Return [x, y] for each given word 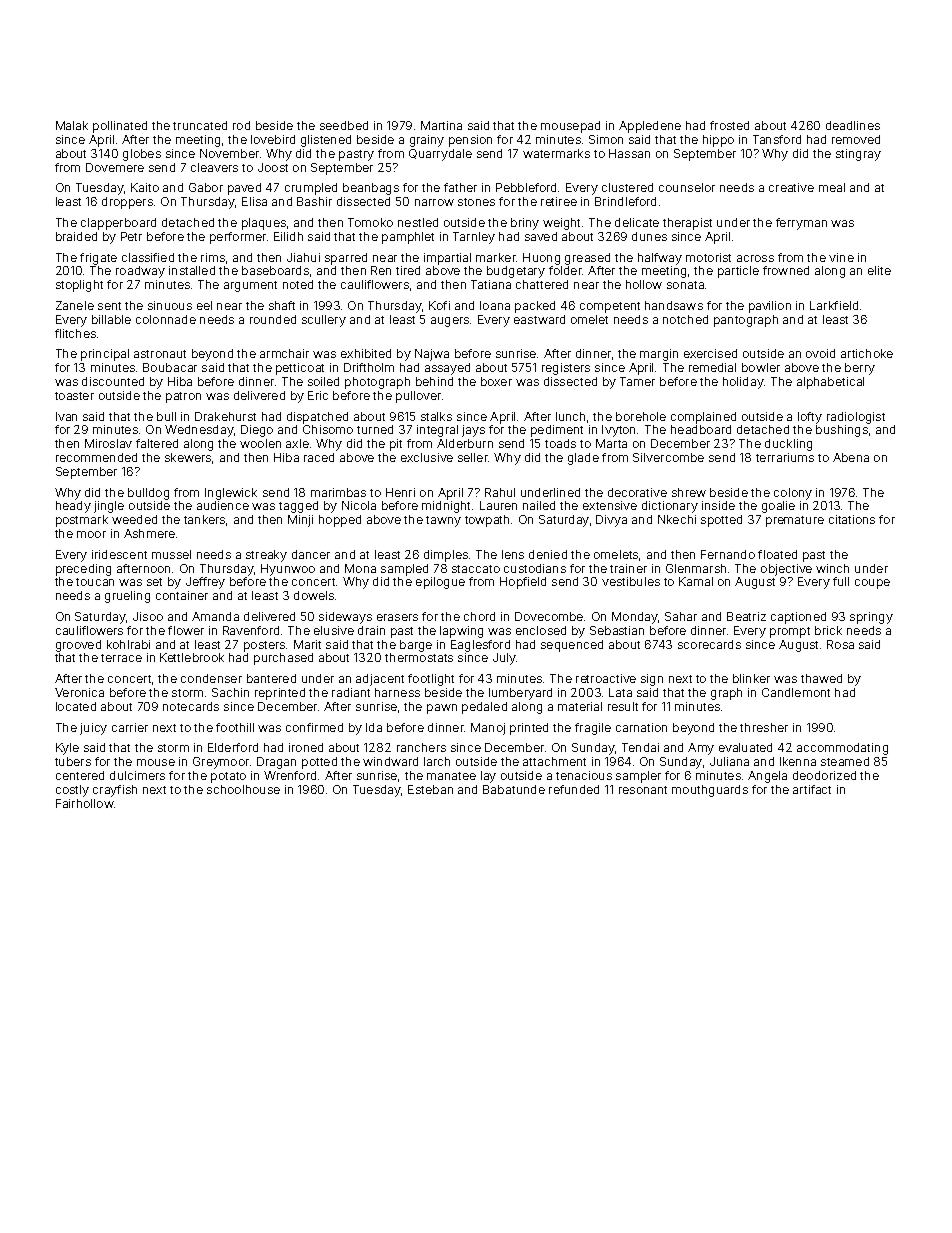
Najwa [432, 355]
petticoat [300, 369]
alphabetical [830, 383]
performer [238, 238]
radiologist [856, 418]
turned [375, 429]
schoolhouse [243, 789]
